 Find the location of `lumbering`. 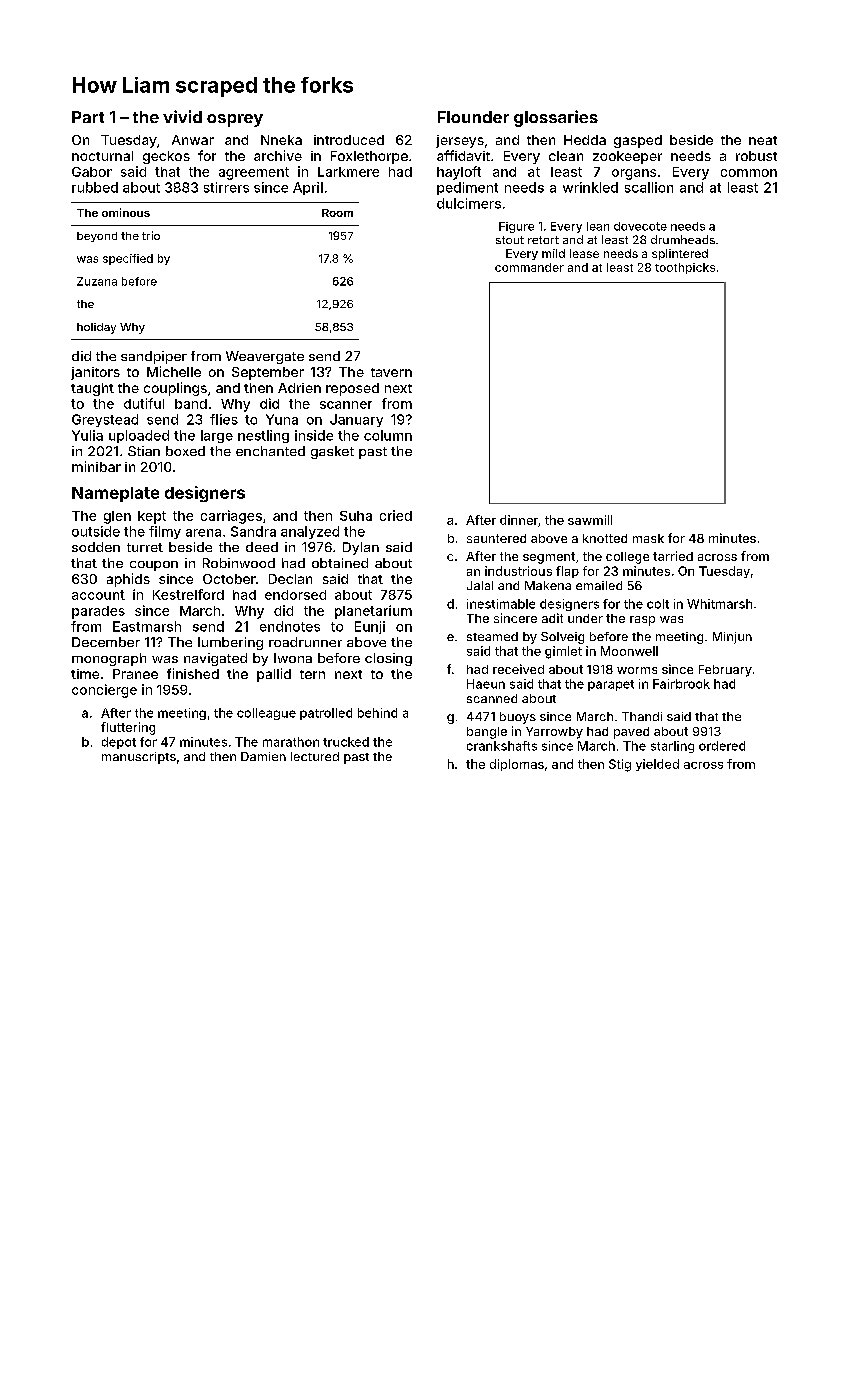

lumbering is located at coordinates (230, 643).
